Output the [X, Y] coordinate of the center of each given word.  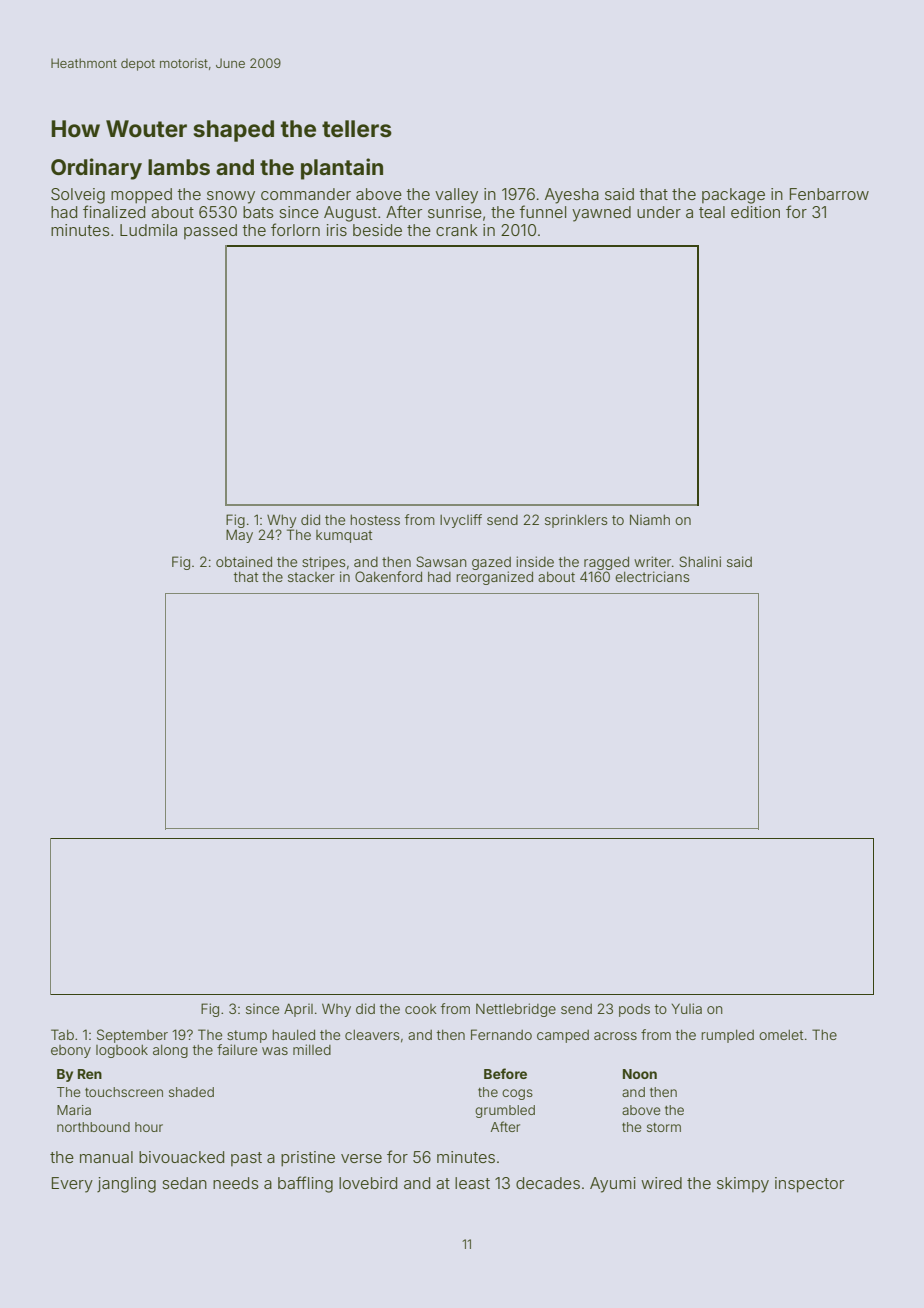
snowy [231, 197]
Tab [62, 1034]
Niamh [650, 519]
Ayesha [572, 196]
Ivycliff [461, 521]
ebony [71, 1051]
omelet [781, 1035]
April [298, 1010]
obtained [244, 561]
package [733, 196]
